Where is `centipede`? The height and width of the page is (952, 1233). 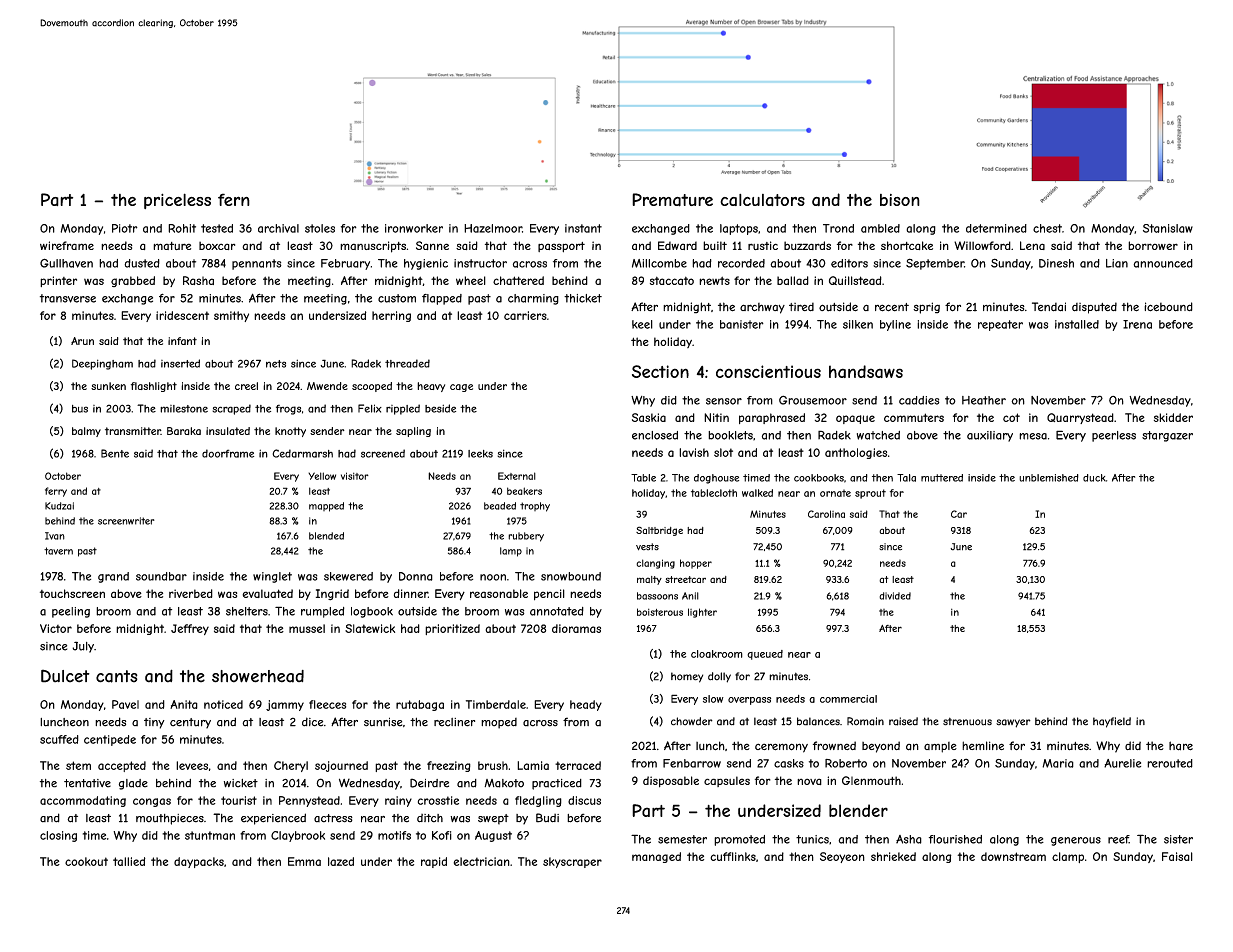
centipede is located at coordinates (110, 740).
